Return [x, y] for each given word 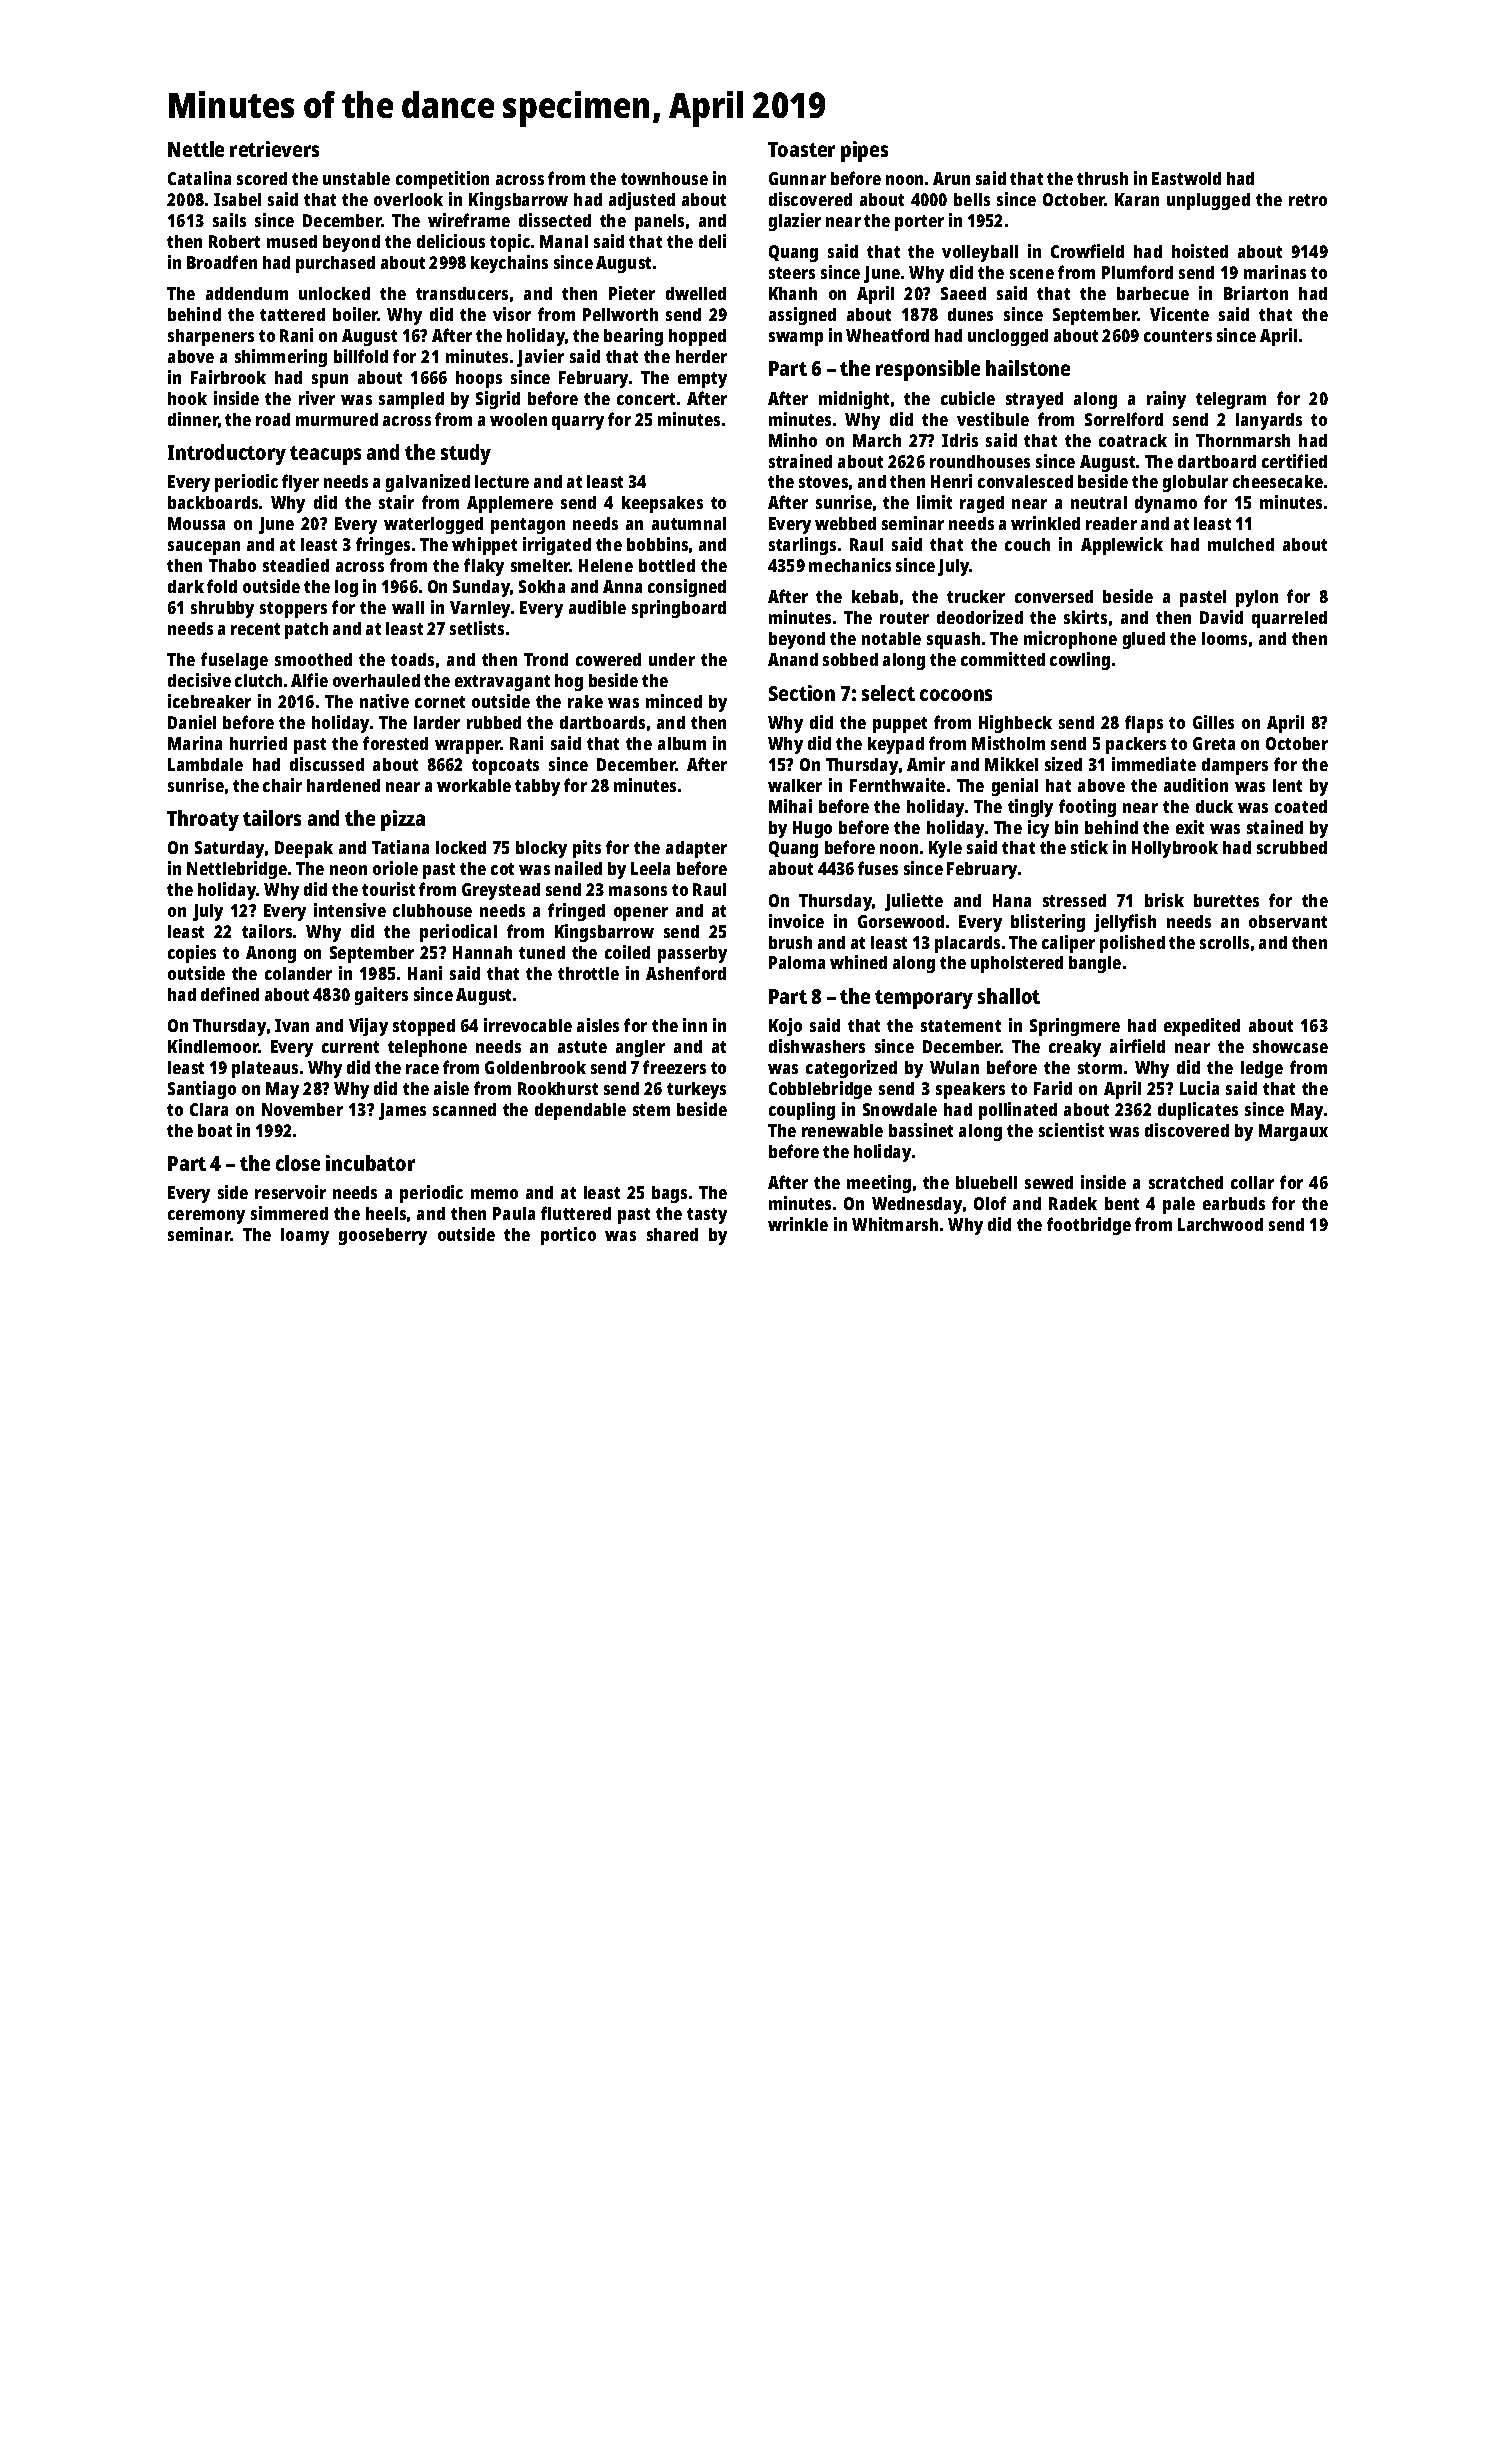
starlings [802, 546]
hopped [697, 337]
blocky [541, 849]
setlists [477, 628]
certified [1294, 461]
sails [229, 220]
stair [396, 502]
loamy [305, 1236]
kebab [875, 596]
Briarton [1256, 293]
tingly [1030, 808]
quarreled [1289, 619]
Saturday [229, 849]
